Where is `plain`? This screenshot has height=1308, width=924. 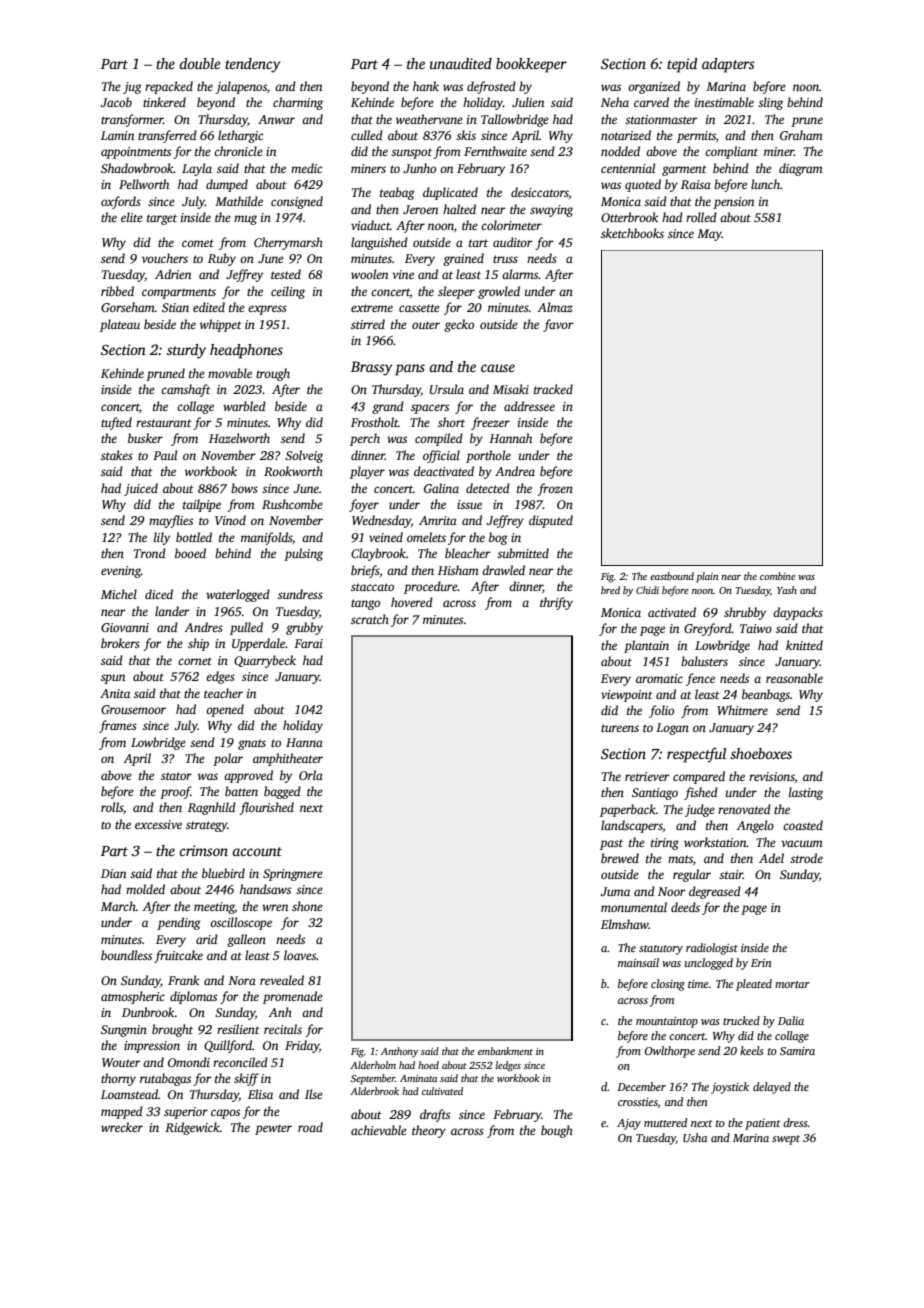 plain is located at coordinates (707, 577).
